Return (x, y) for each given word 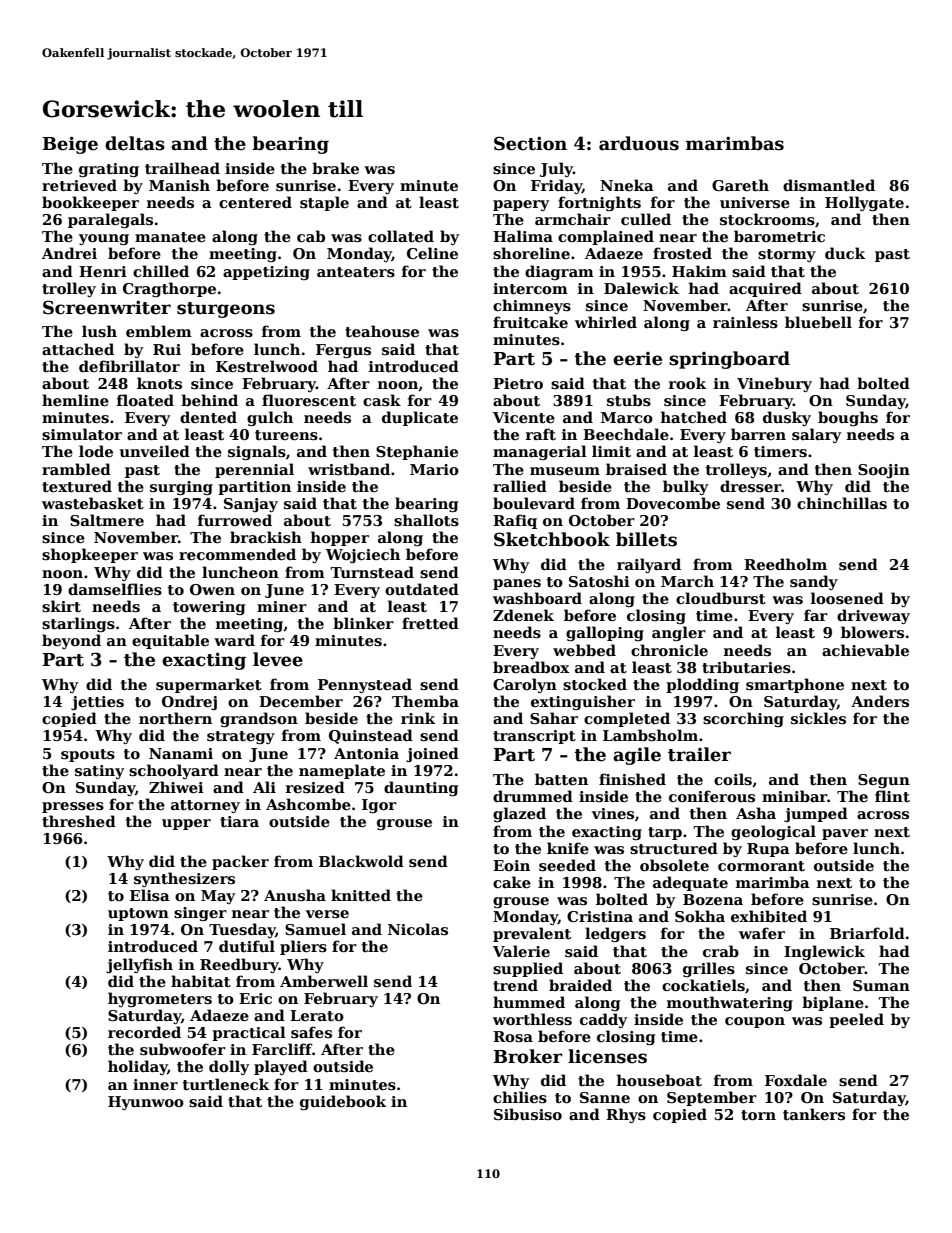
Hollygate (864, 203)
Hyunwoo (146, 1103)
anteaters (356, 272)
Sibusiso (528, 1114)
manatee (170, 237)
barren (758, 434)
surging (181, 488)
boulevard (534, 503)
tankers (814, 1114)
